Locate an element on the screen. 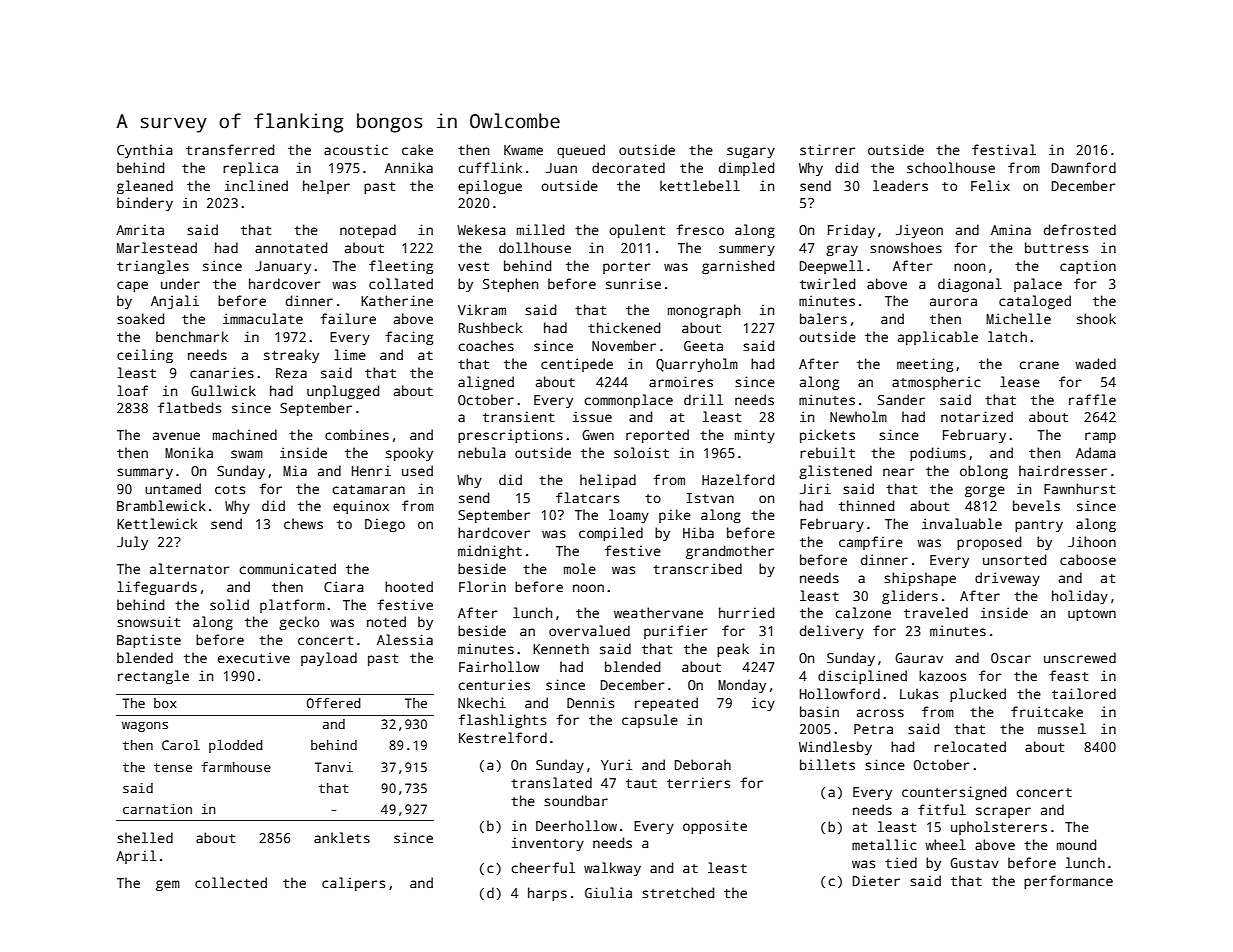 This screenshot has width=1233, height=952. Giulia is located at coordinates (608, 892).
